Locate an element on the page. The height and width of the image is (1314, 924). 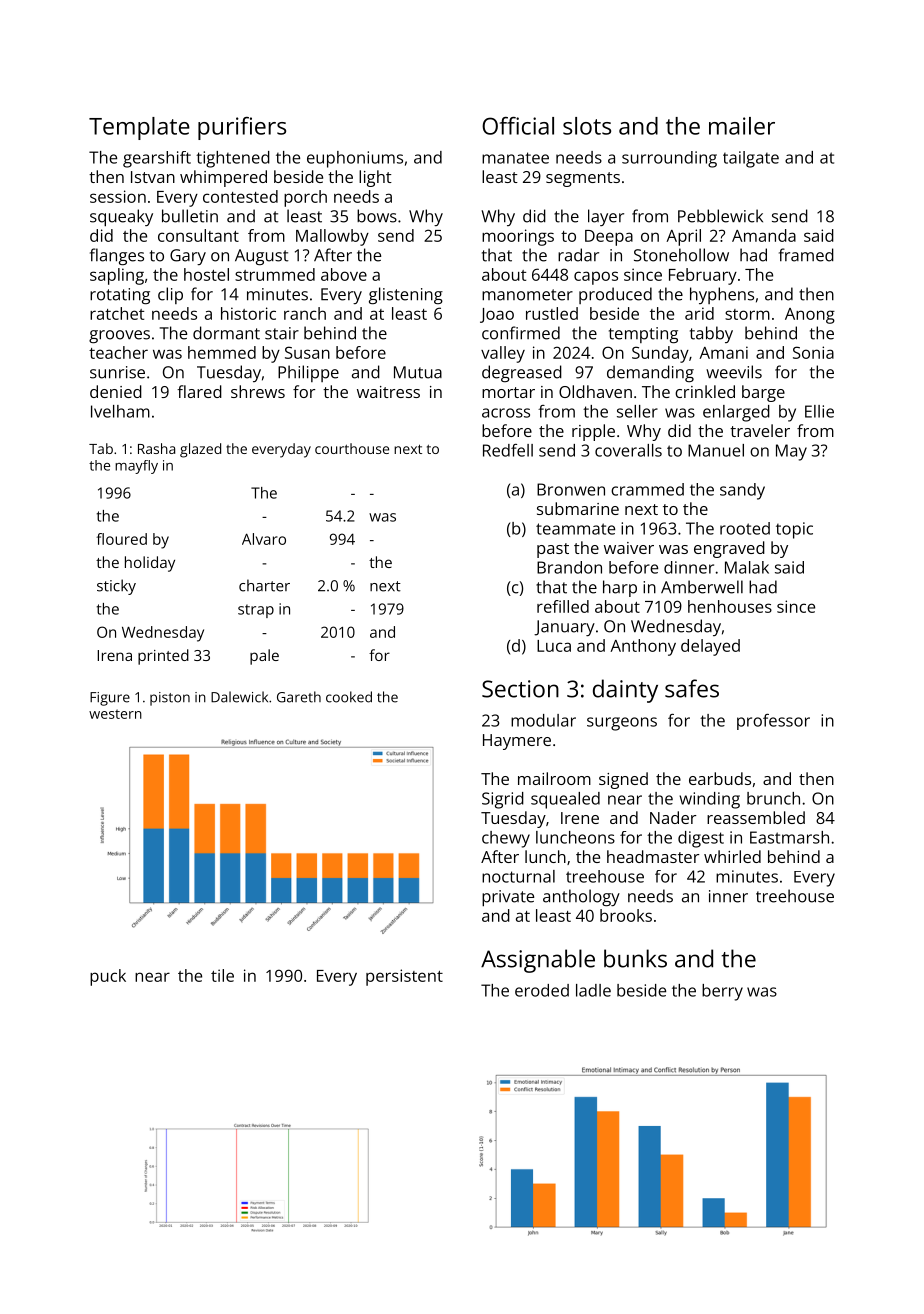
gearshift is located at coordinates (157, 159).
